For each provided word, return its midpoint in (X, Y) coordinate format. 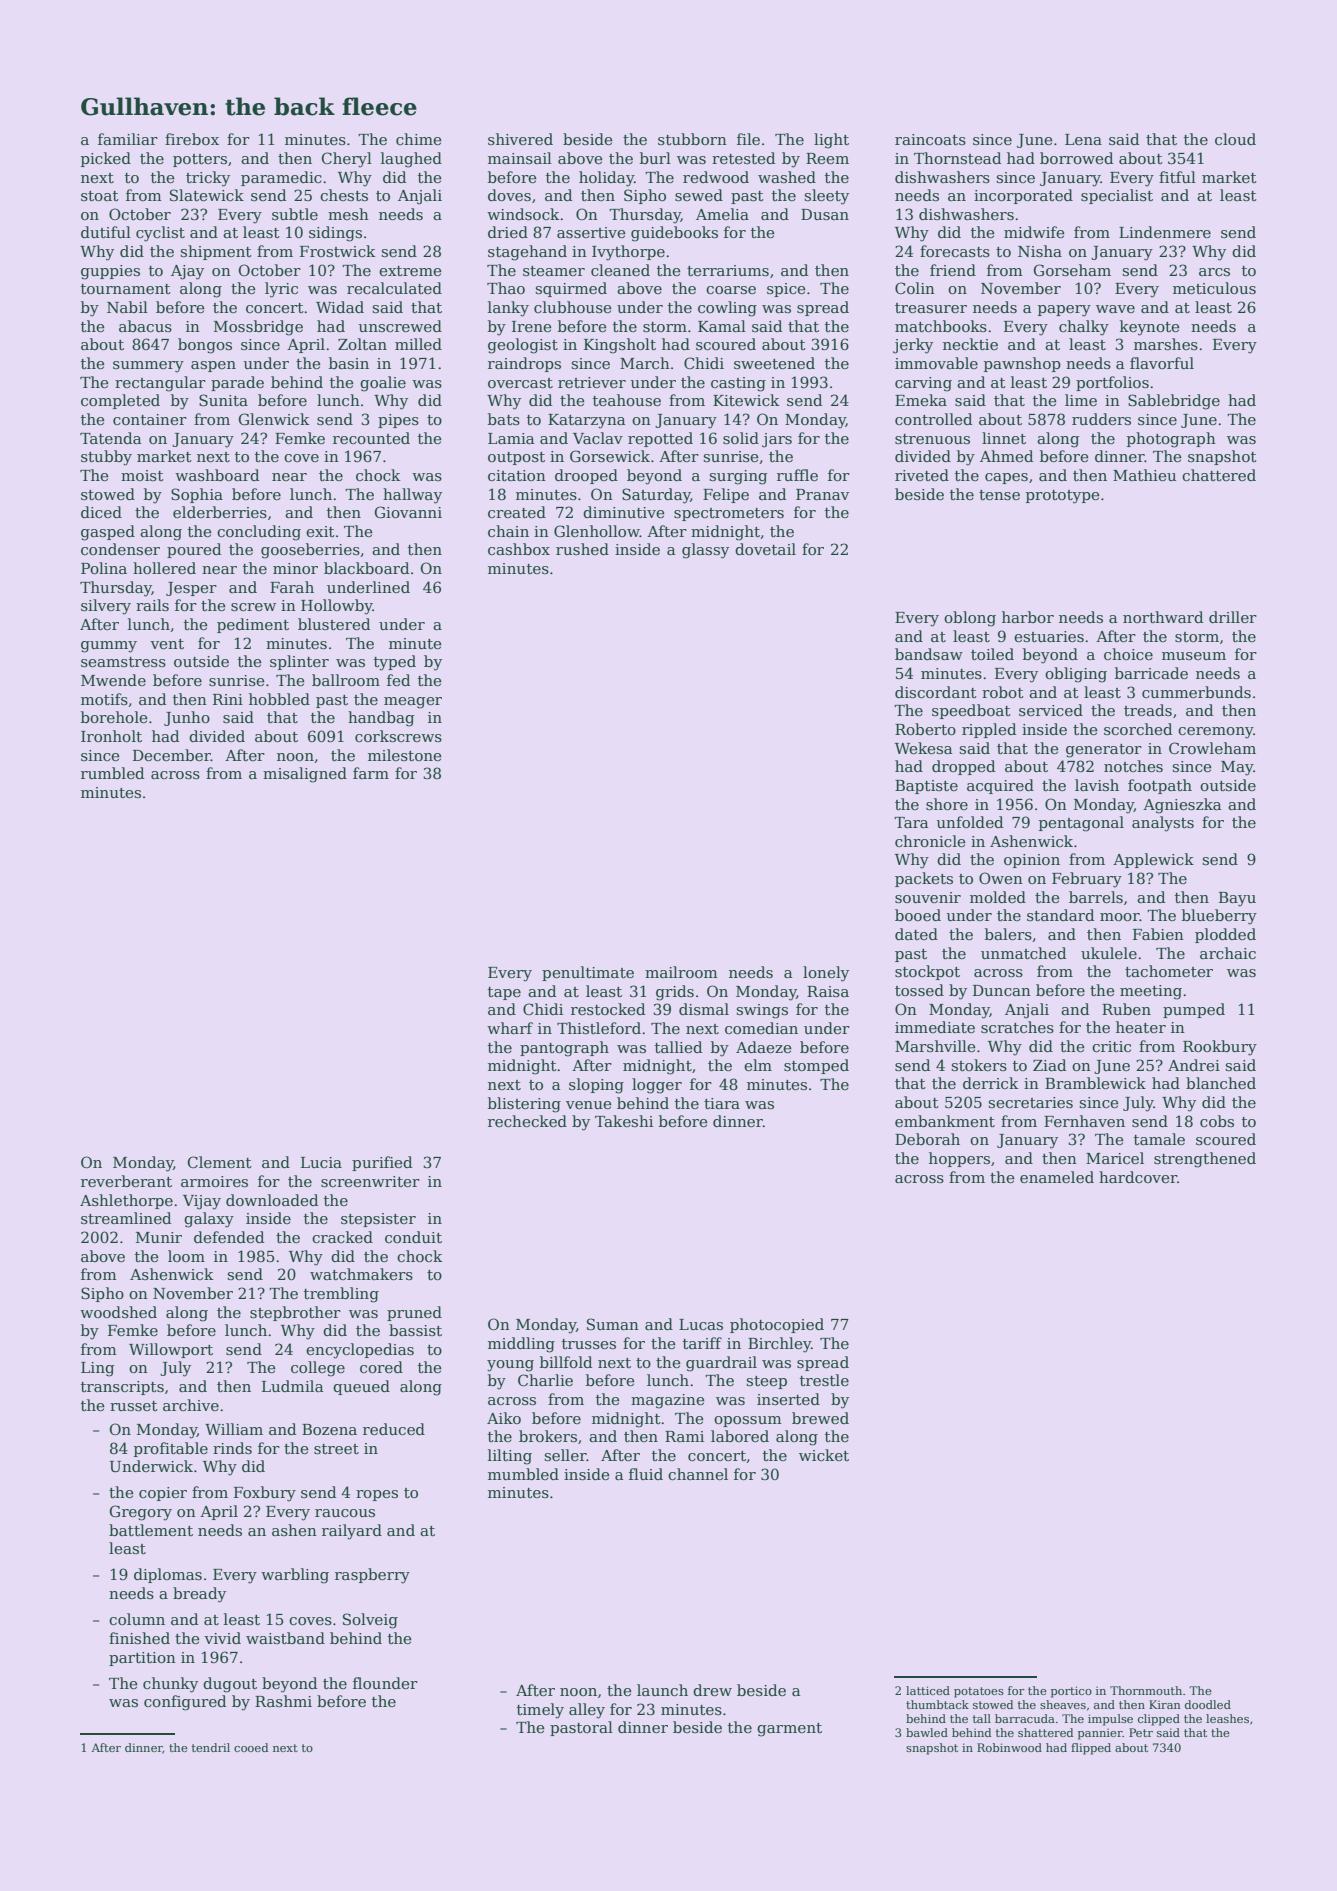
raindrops (524, 364)
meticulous (1214, 288)
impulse (1110, 1720)
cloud (1235, 139)
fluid (646, 1474)
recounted (371, 438)
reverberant (126, 1181)
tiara (722, 1103)
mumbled (523, 1474)
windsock (523, 214)
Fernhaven (1084, 1121)
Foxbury (265, 1494)
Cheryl (347, 160)
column (137, 1619)
